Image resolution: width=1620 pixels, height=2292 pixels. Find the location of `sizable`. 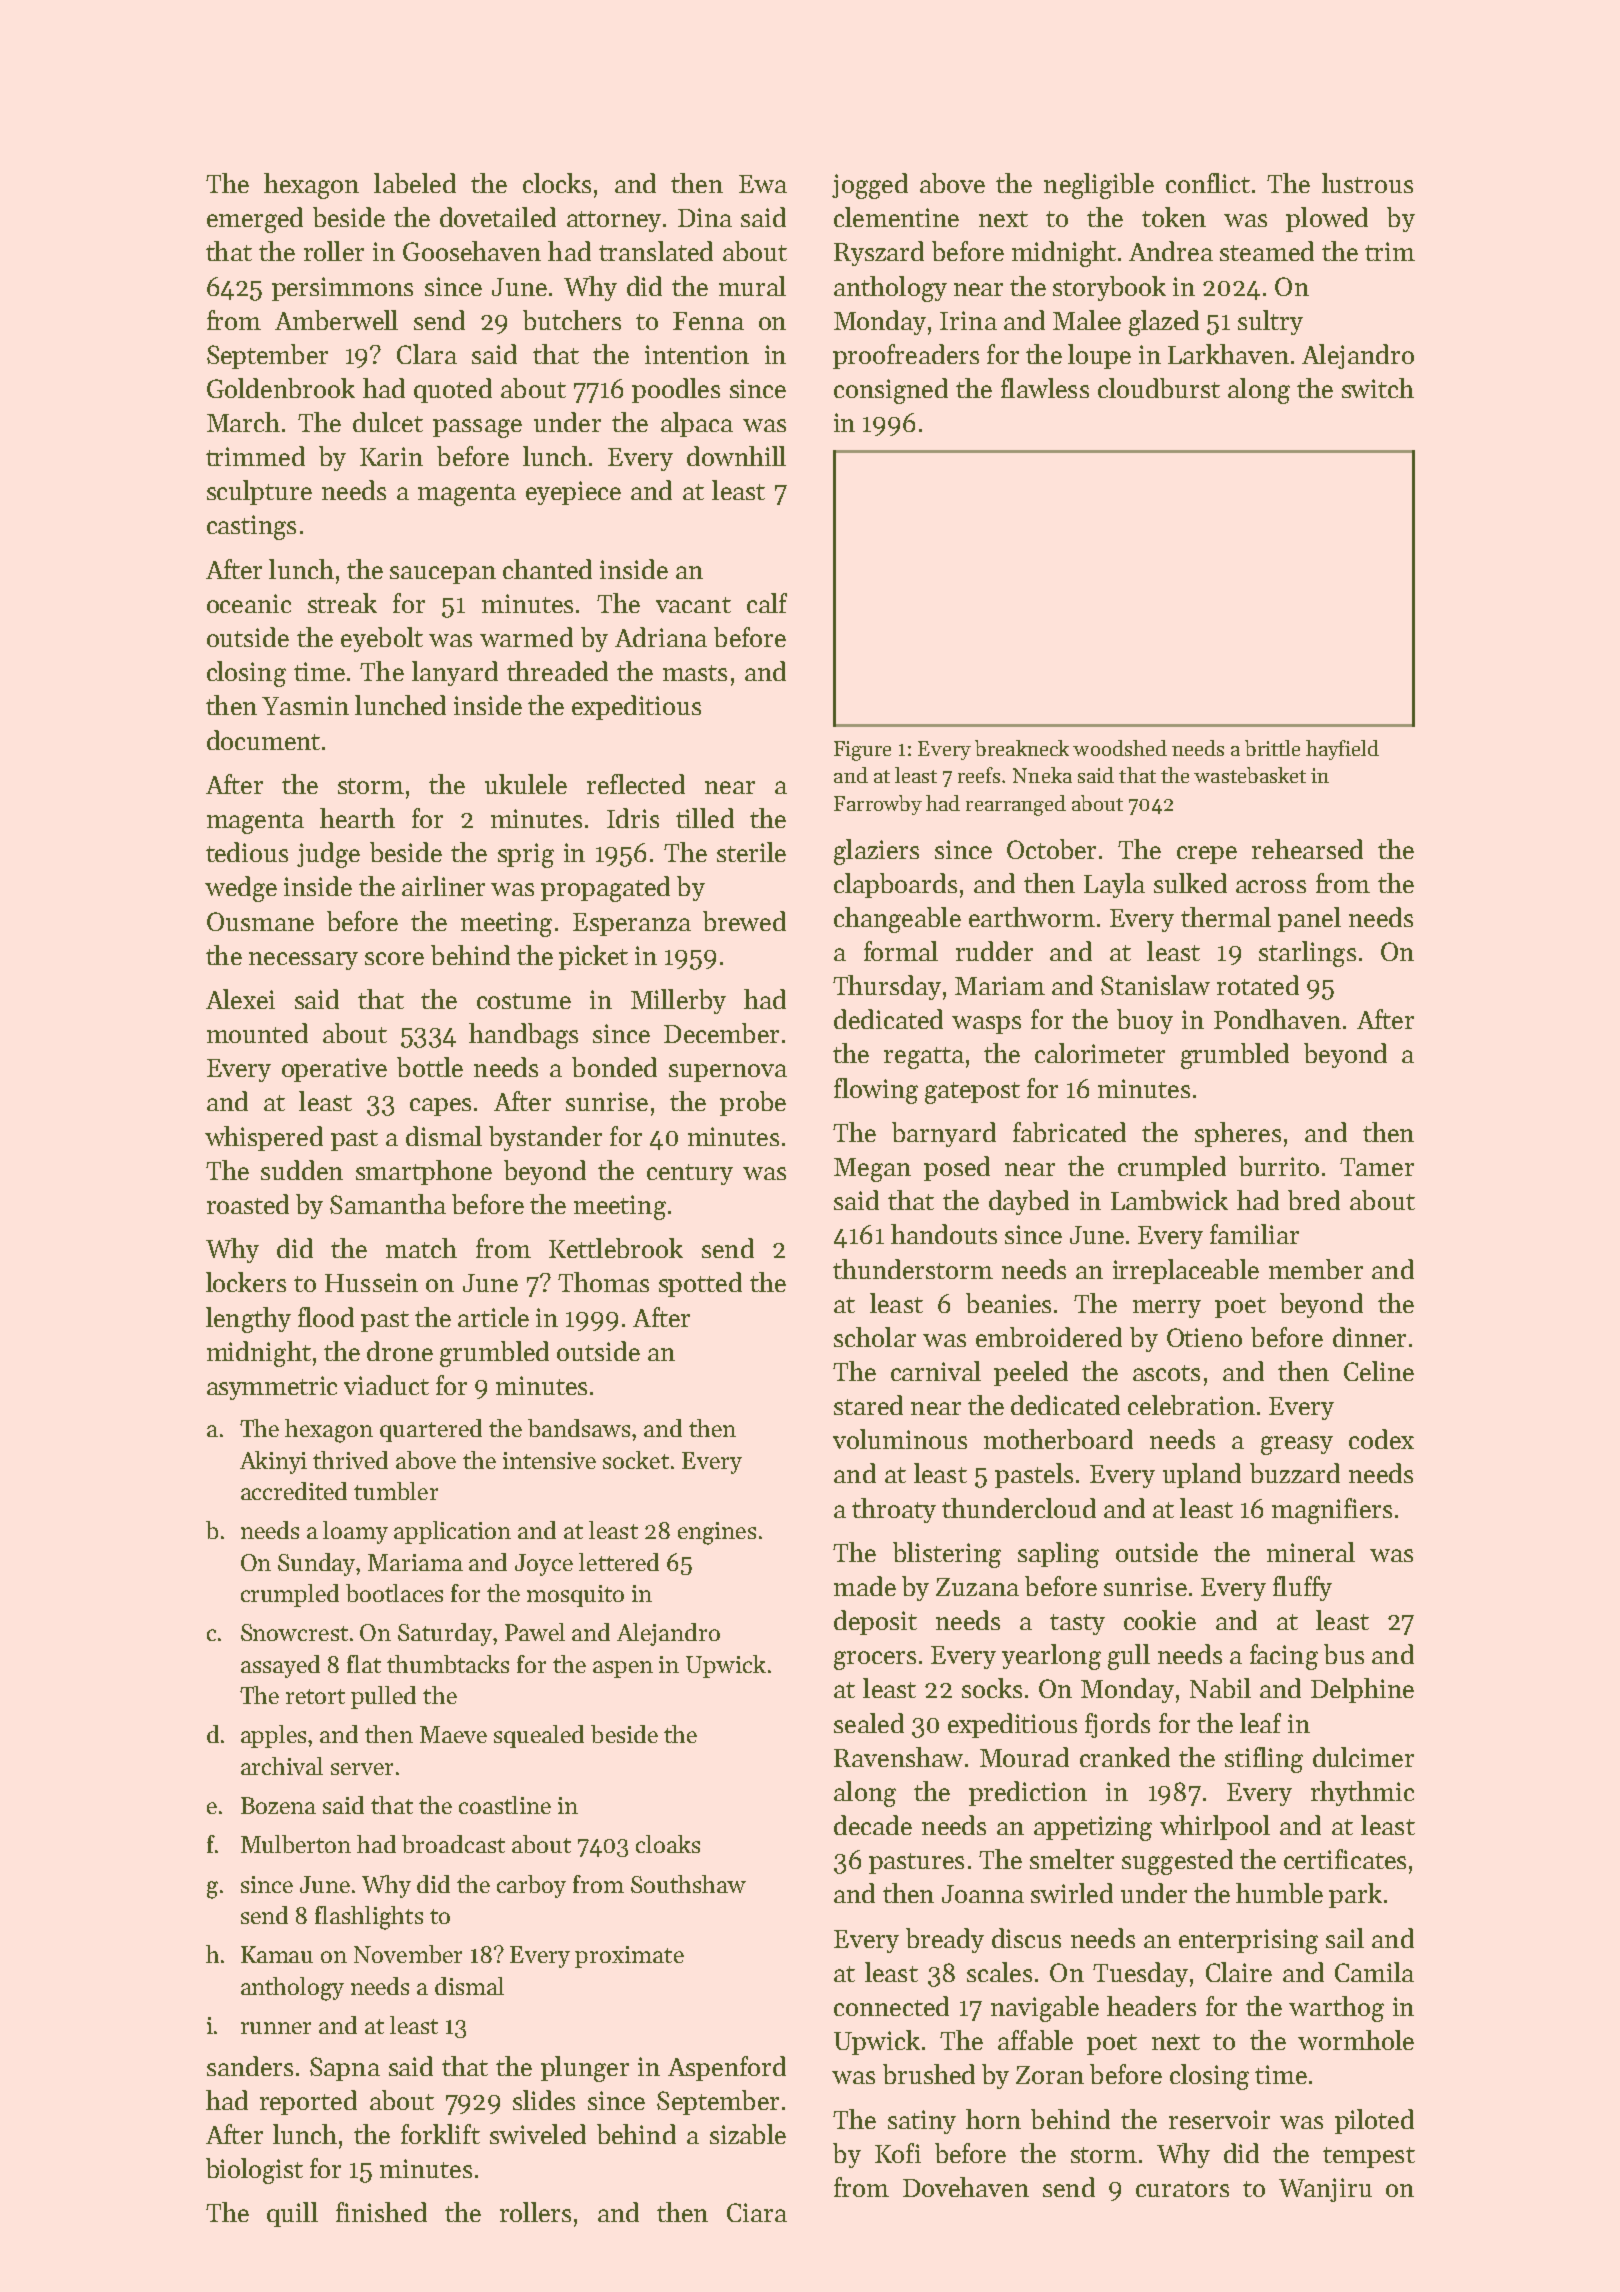

sizable is located at coordinates (748, 2134).
